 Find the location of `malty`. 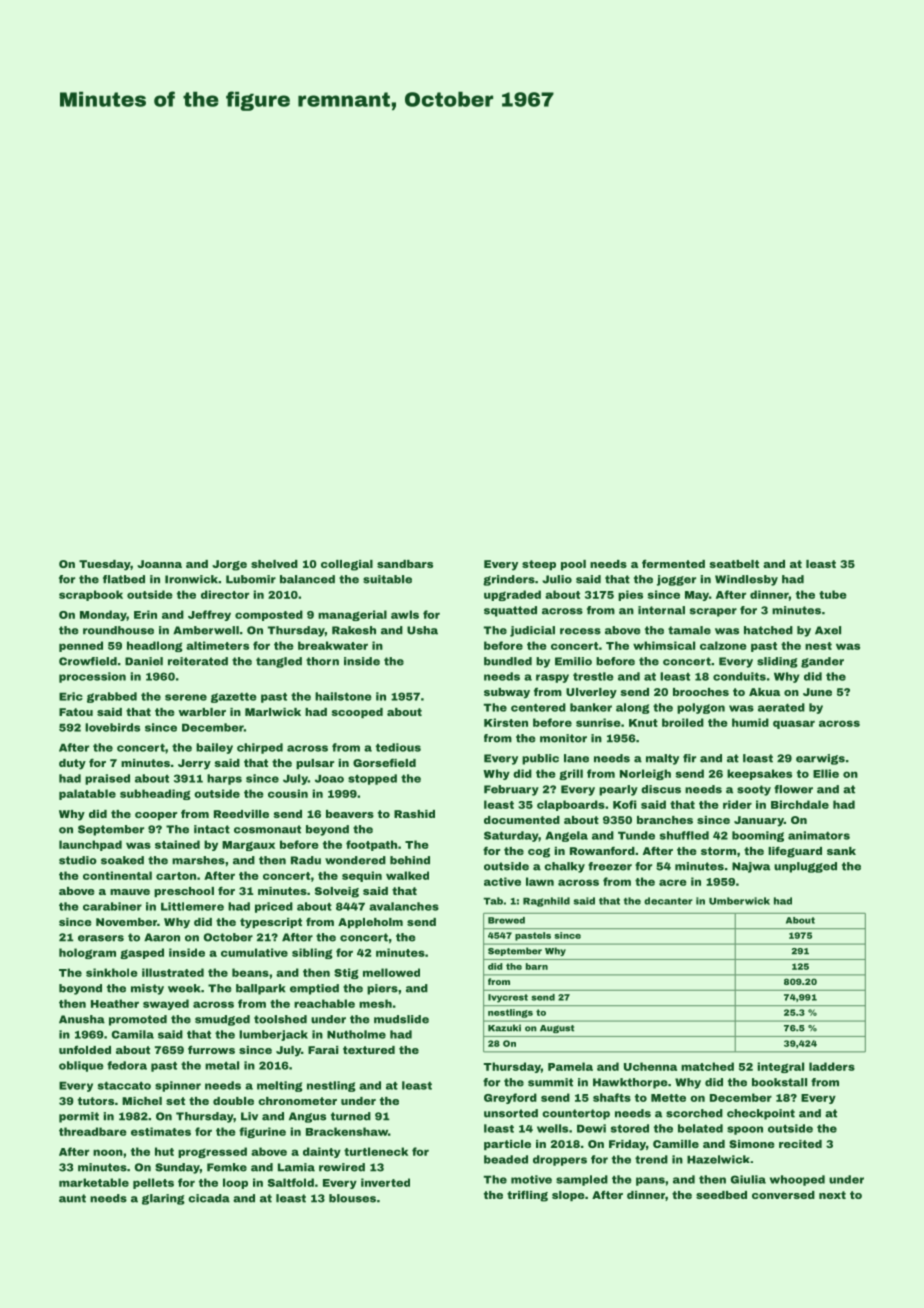

malty is located at coordinates (662, 759).
